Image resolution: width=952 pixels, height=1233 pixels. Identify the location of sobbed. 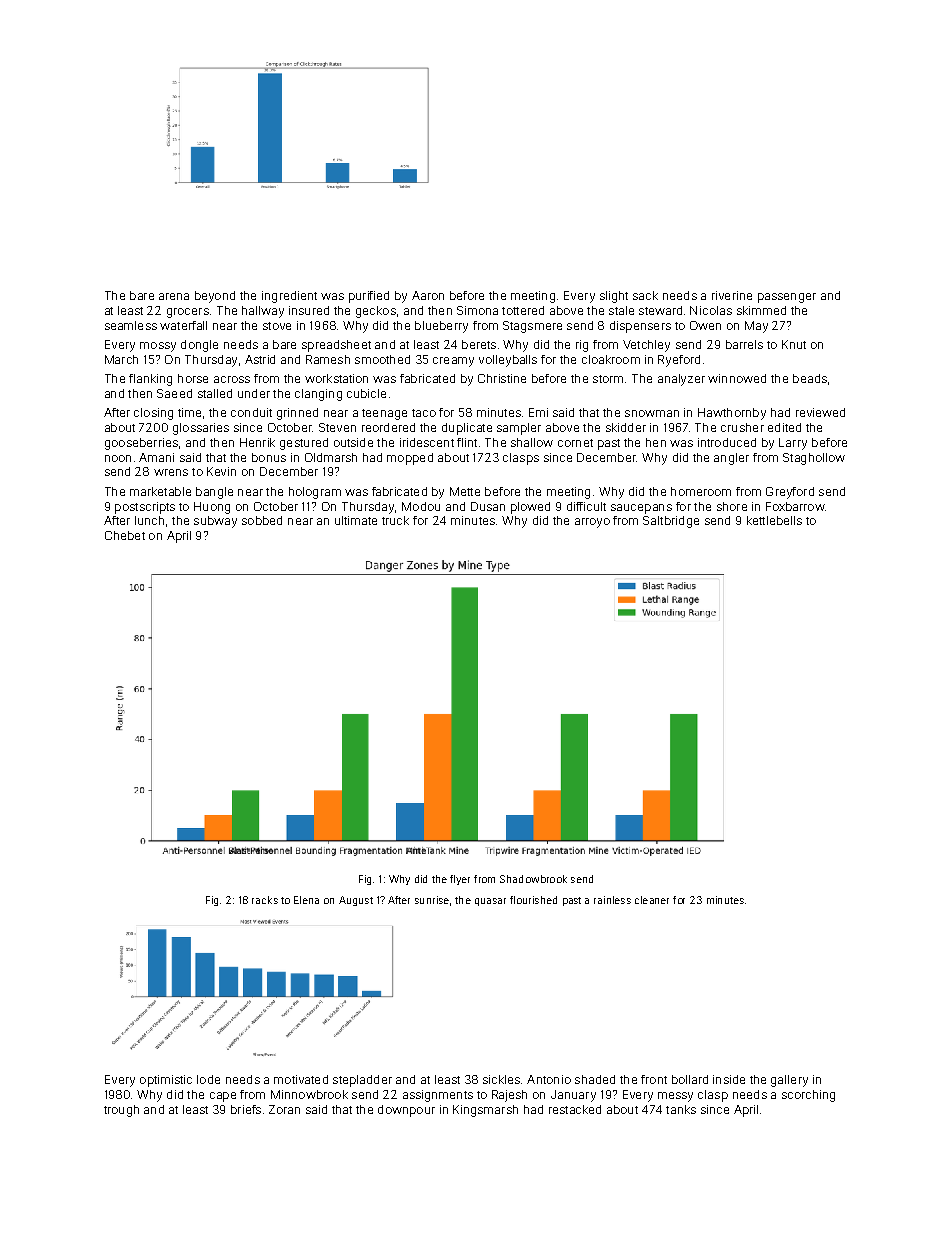
(262, 520).
